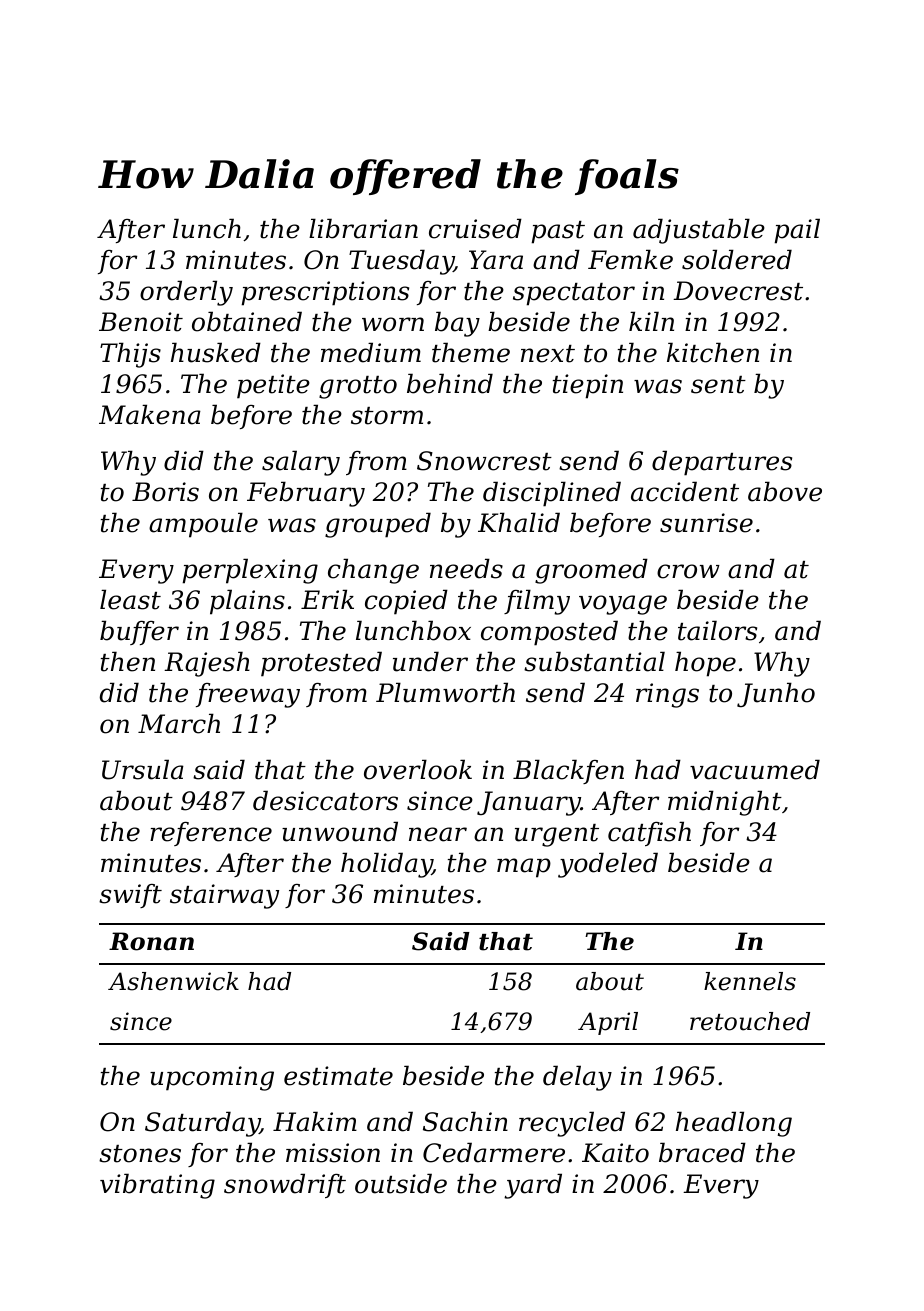  I want to click on vibrating, so click(157, 1186).
